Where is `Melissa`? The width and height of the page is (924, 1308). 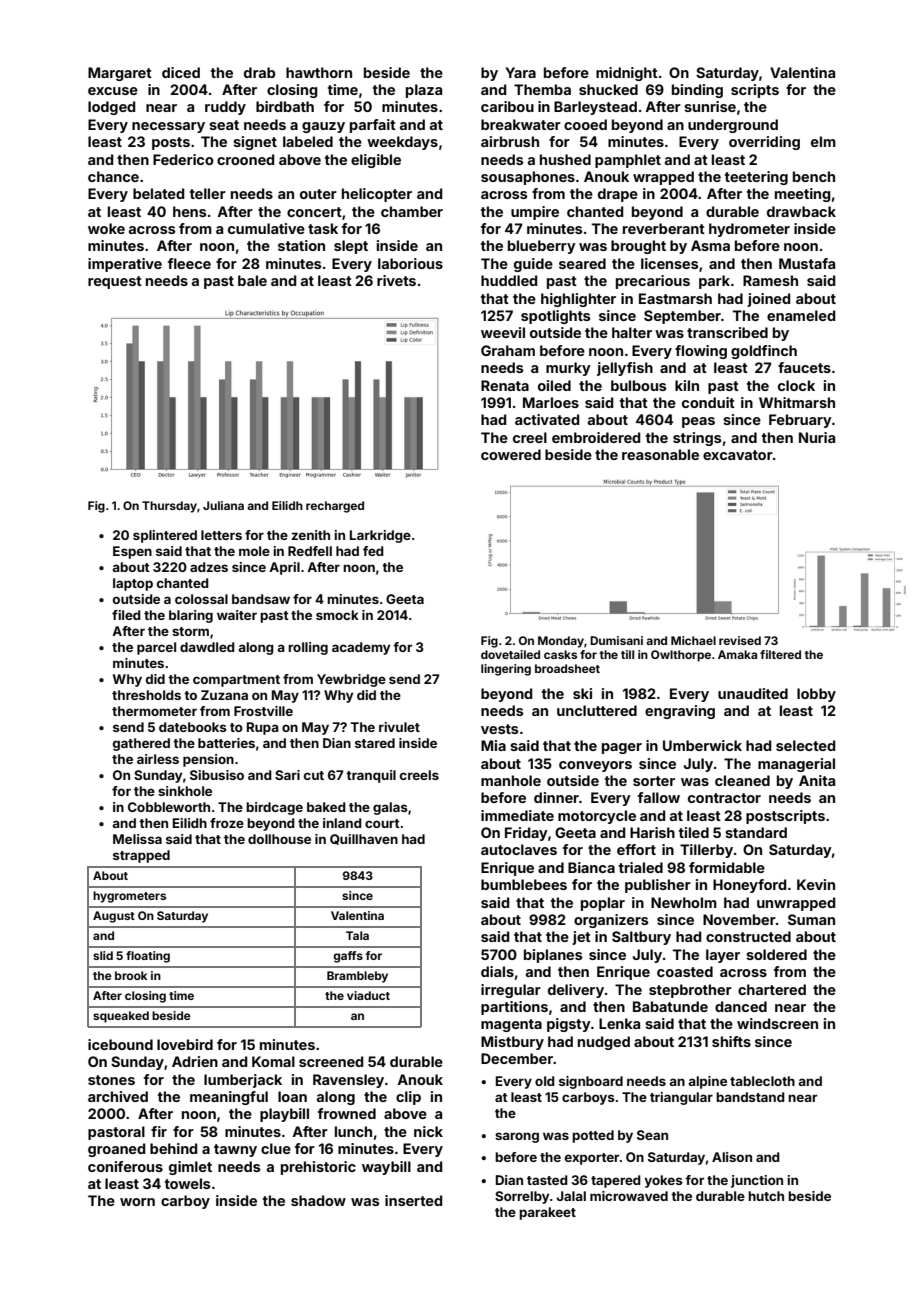
Melissa is located at coordinates (137, 839).
